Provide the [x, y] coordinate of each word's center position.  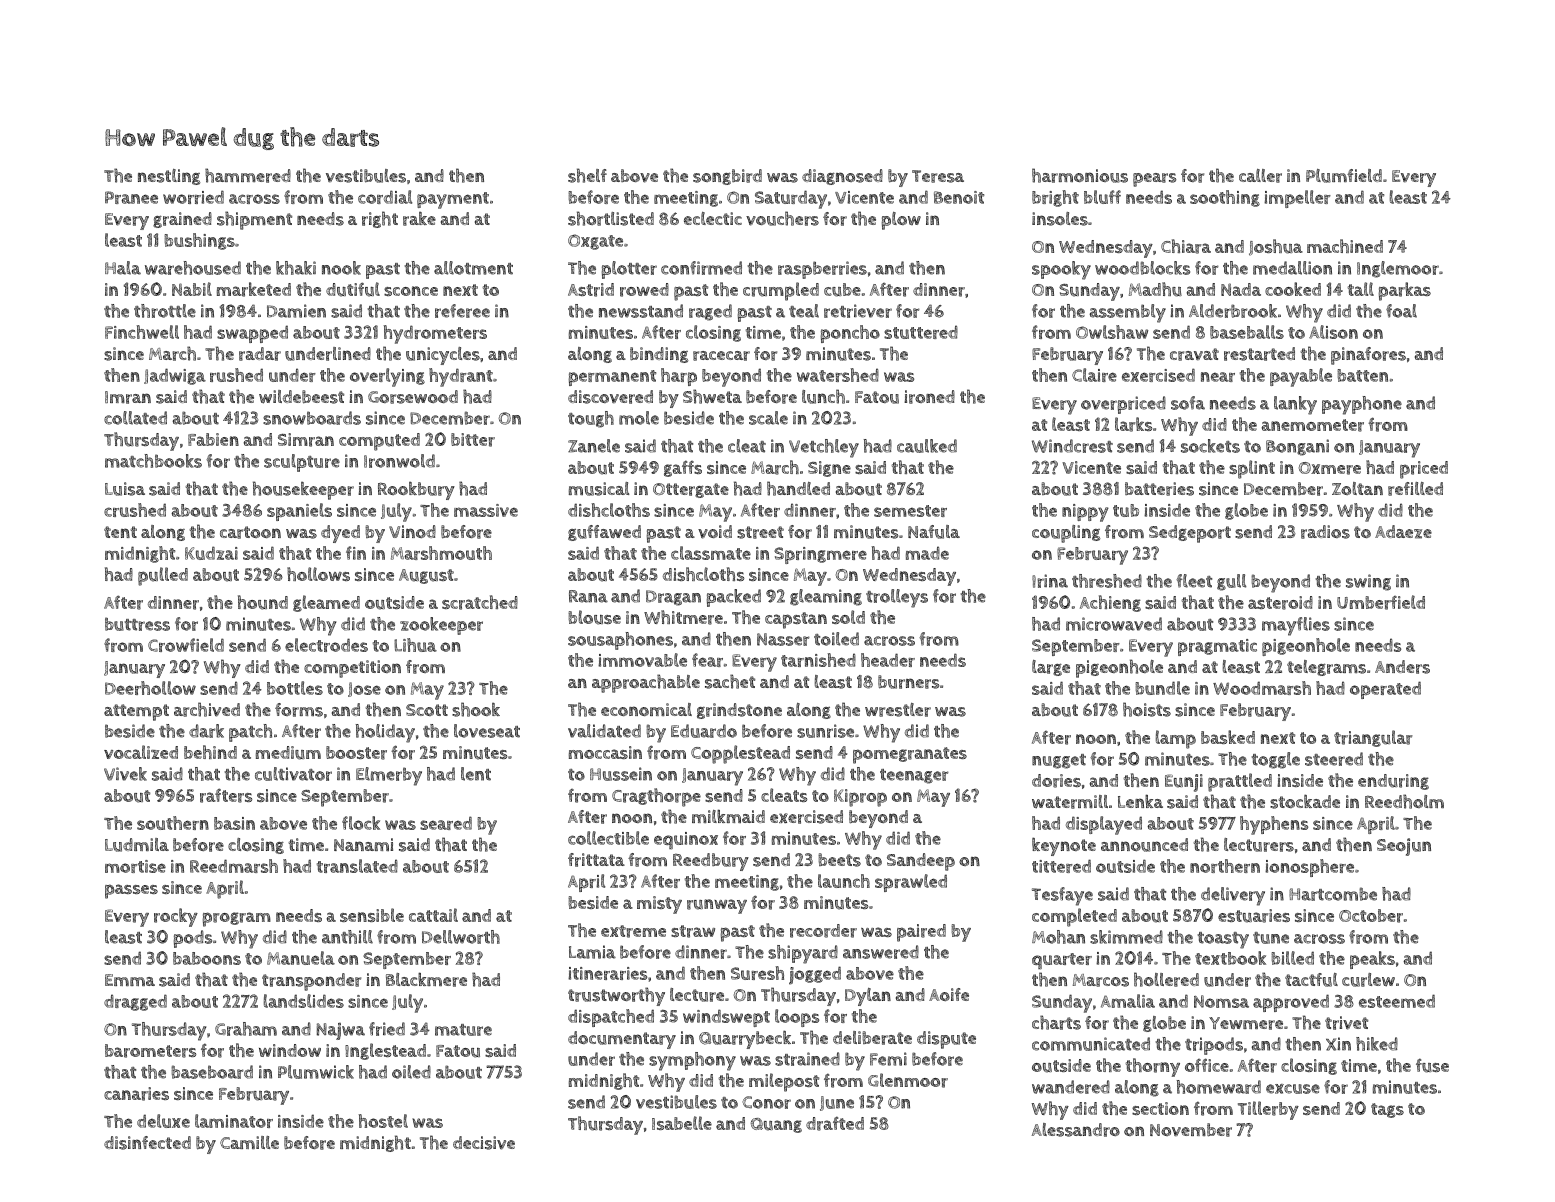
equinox [686, 841]
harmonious [1080, 175]
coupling [1066, 534]
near [1218, 377]
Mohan [1058, 937]
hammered [248, 175]
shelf [587, 175]
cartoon [250, 532]
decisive [484, 1143]
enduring [1393, 782]
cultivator [293, 774]
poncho [850, 334]
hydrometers [435, 334]
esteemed [1397, 1001]
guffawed [604, 533]
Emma [130, 980]
